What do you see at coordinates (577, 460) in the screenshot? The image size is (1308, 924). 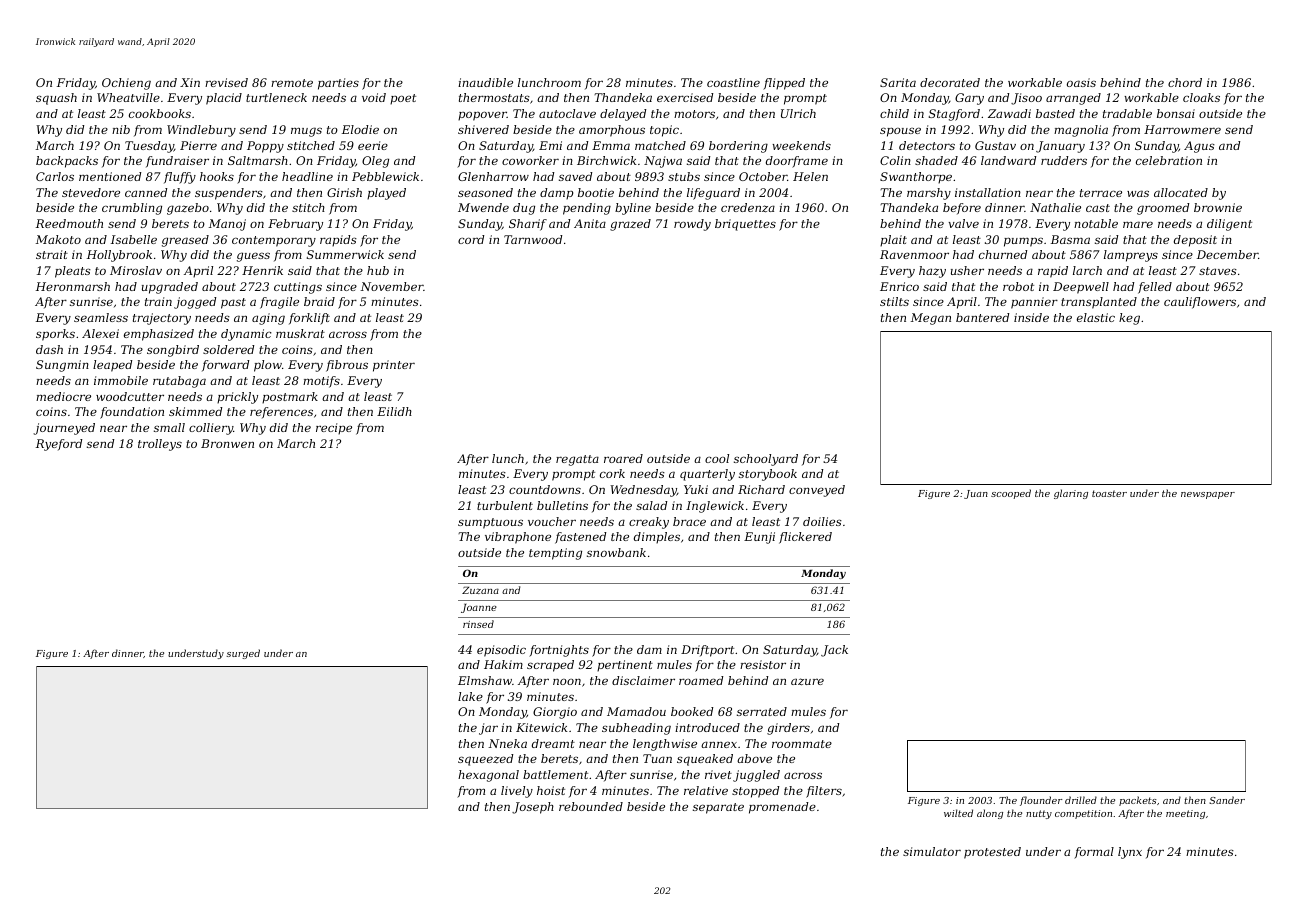 I see `regatta` at bounding box center [577, 460].
